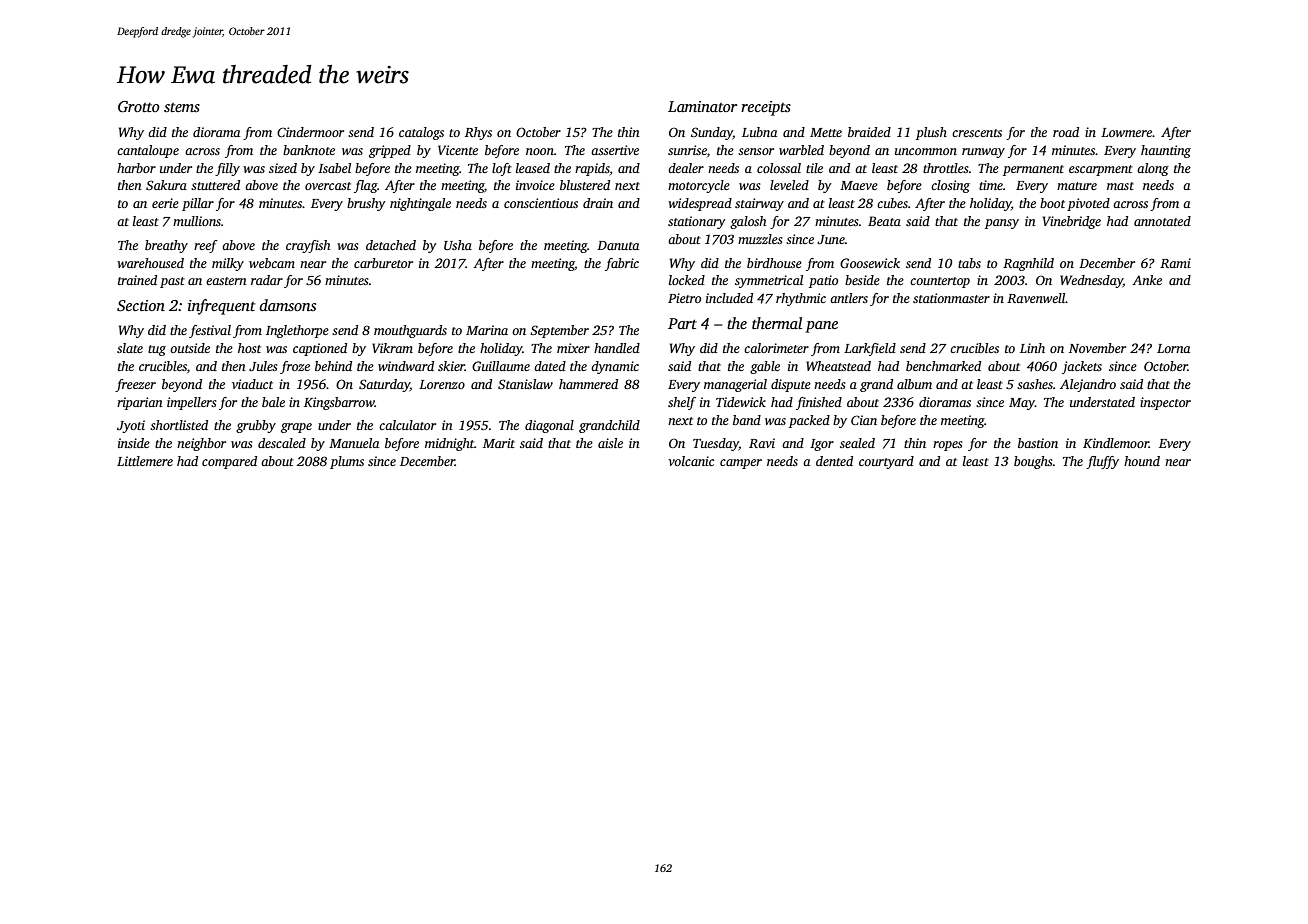  I want to click on breathy, so click(166, 246).
